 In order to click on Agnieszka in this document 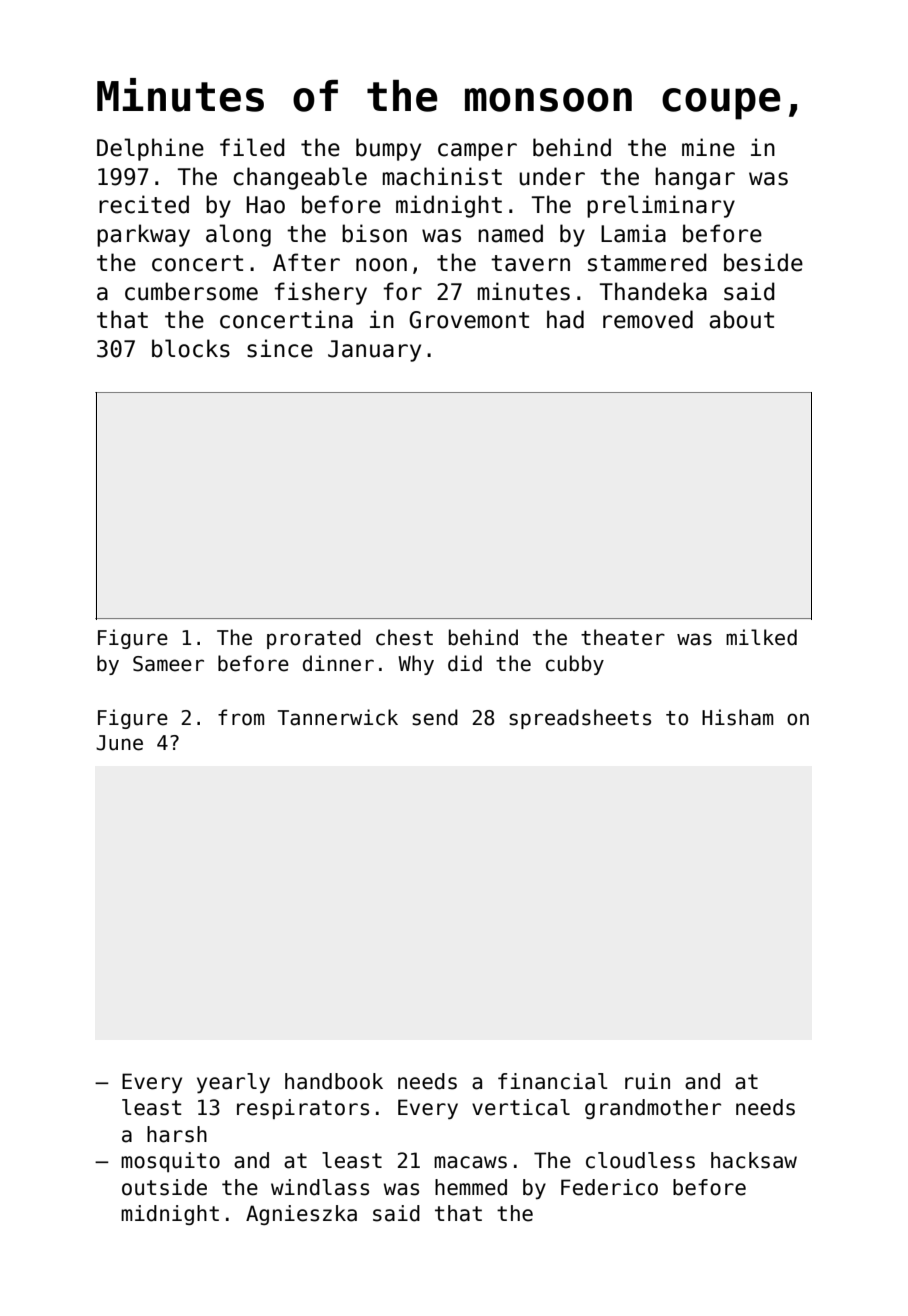, I will do `click(301, 1215)`.
